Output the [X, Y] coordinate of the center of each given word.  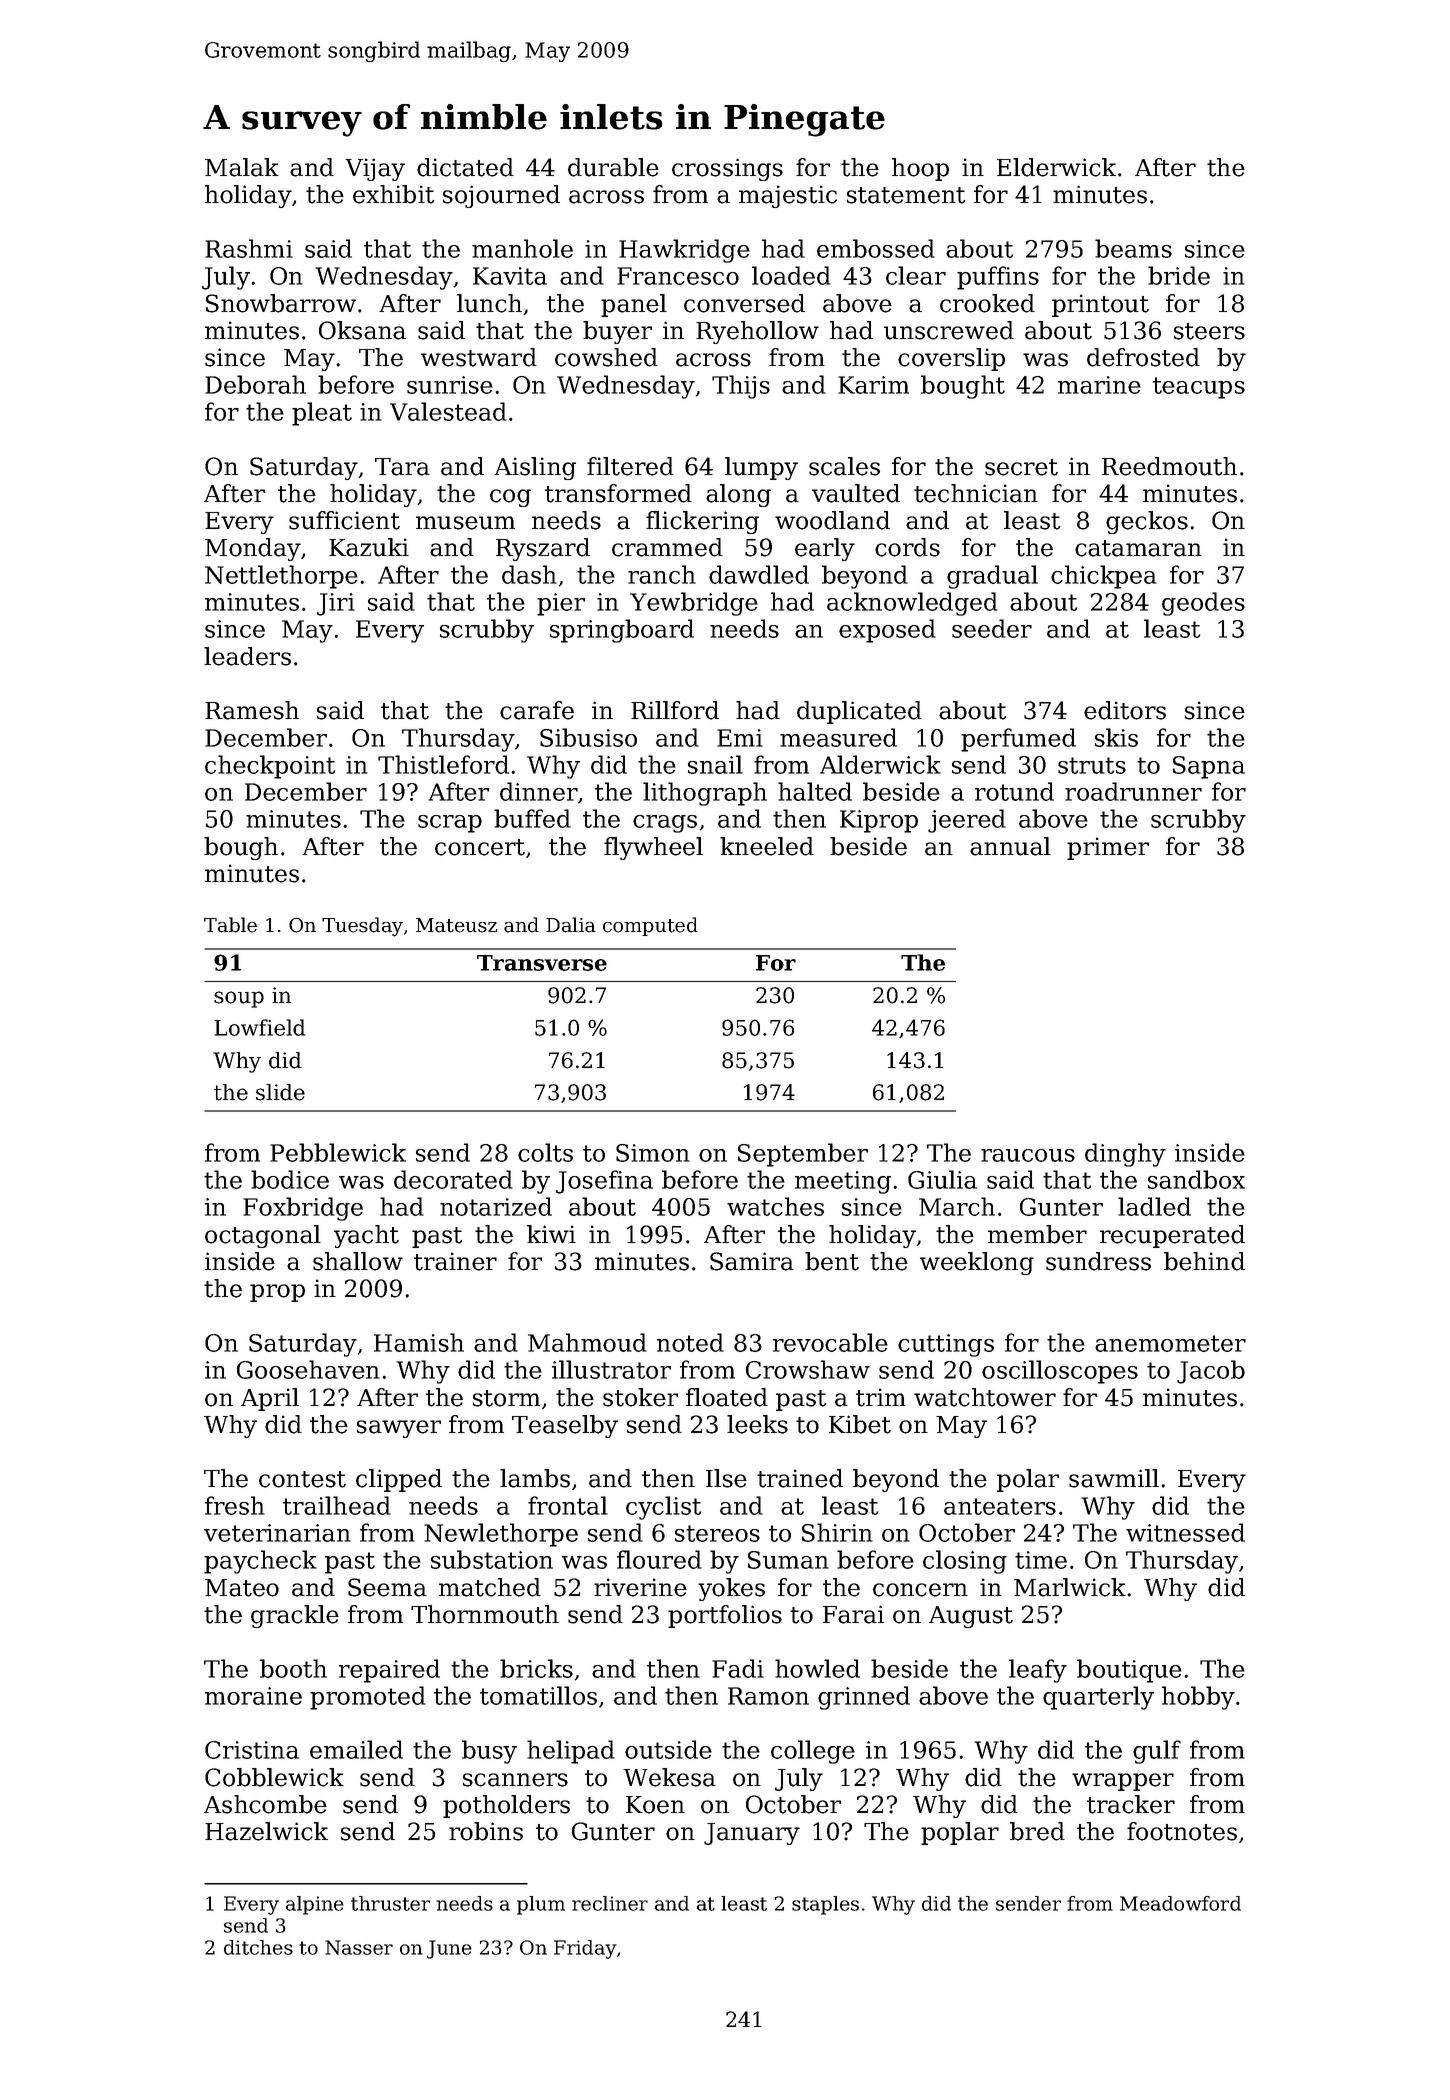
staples [825, 1905]
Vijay [375, 169]
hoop [920, 169]
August [971, 1617]
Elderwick [1056, 167]
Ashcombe [265, 1804]
